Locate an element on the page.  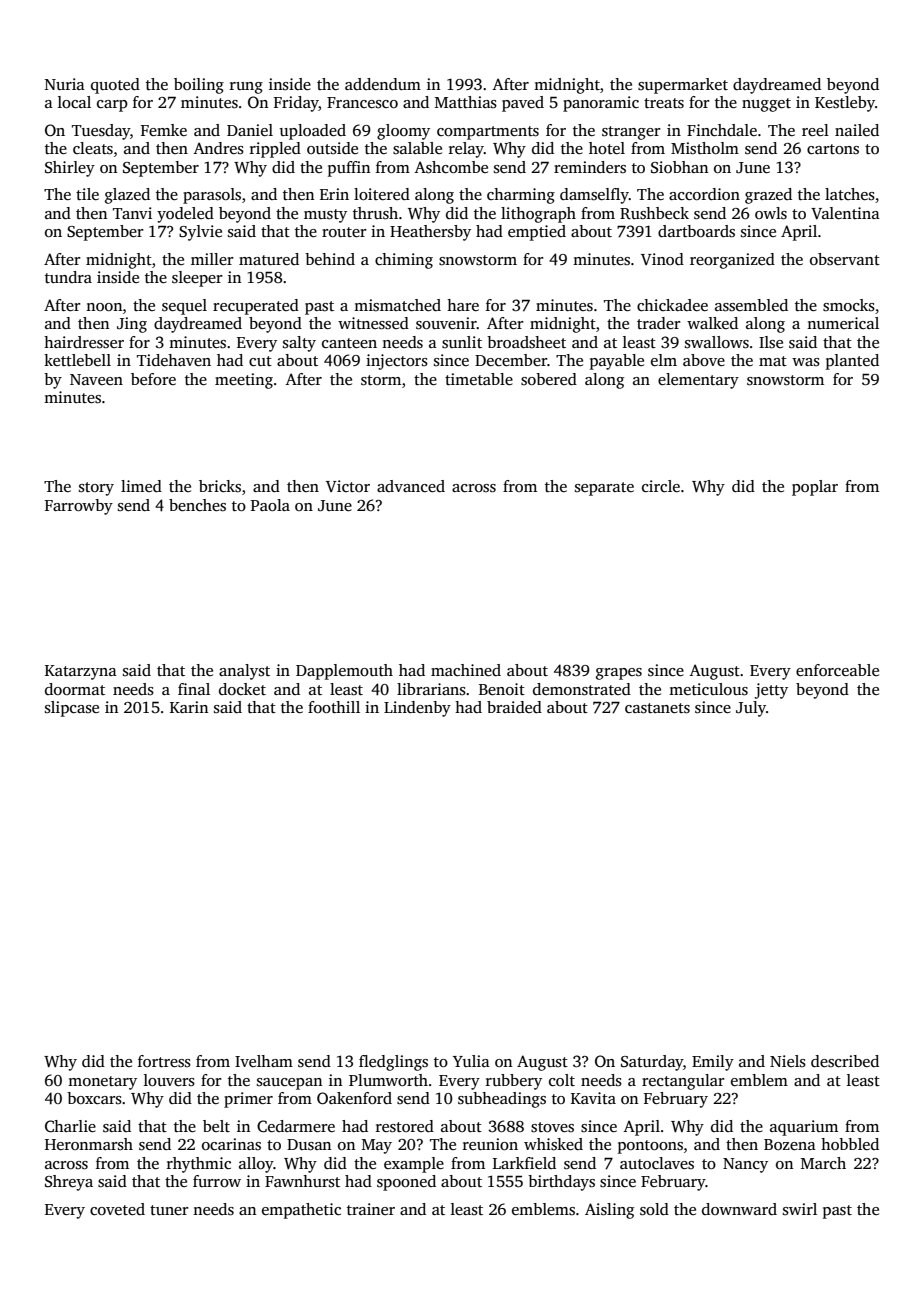
Heathersby is located at coordinates (430, 233).
